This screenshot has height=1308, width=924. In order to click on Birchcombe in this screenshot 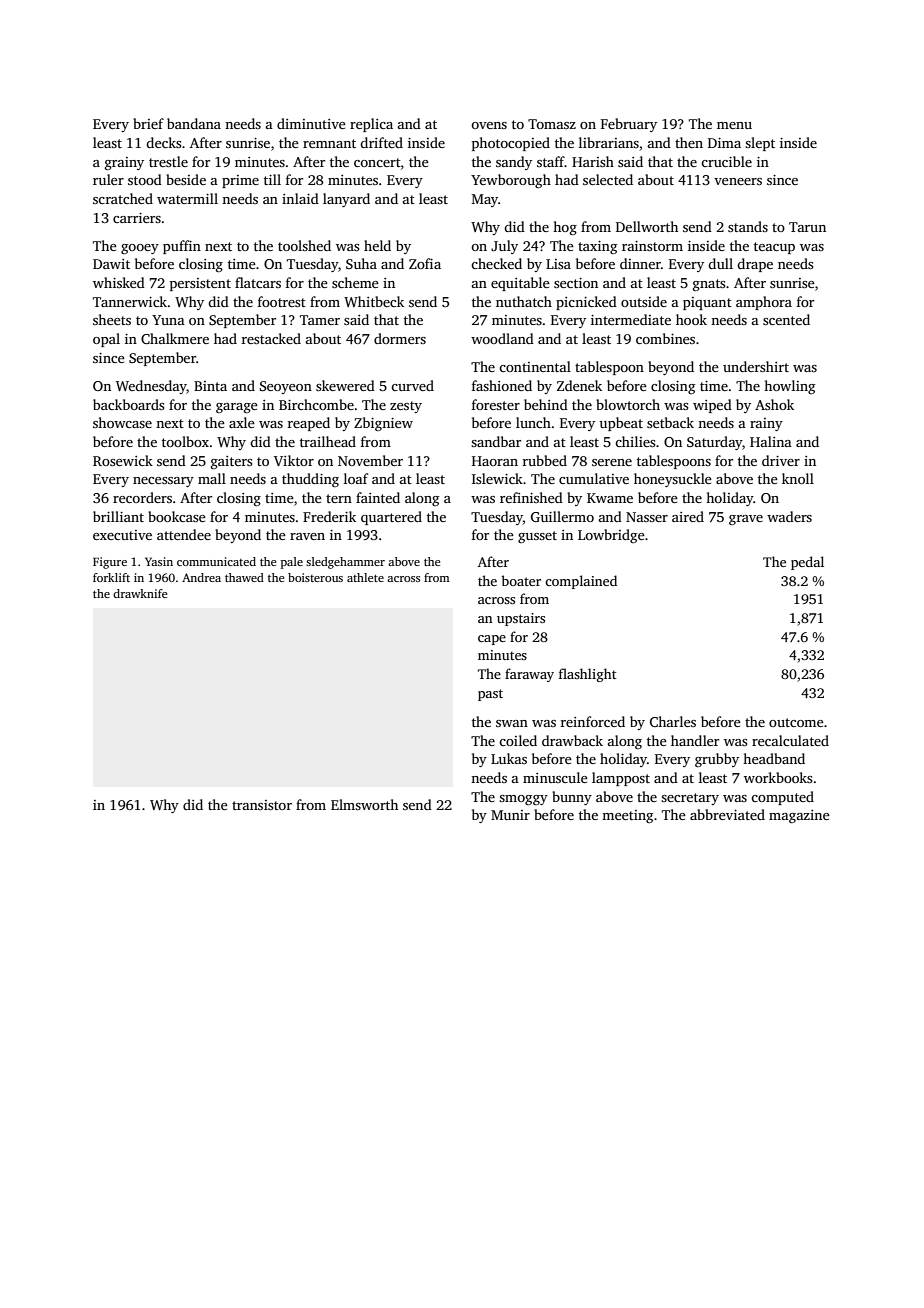, I will do `click(316, 404)`.
